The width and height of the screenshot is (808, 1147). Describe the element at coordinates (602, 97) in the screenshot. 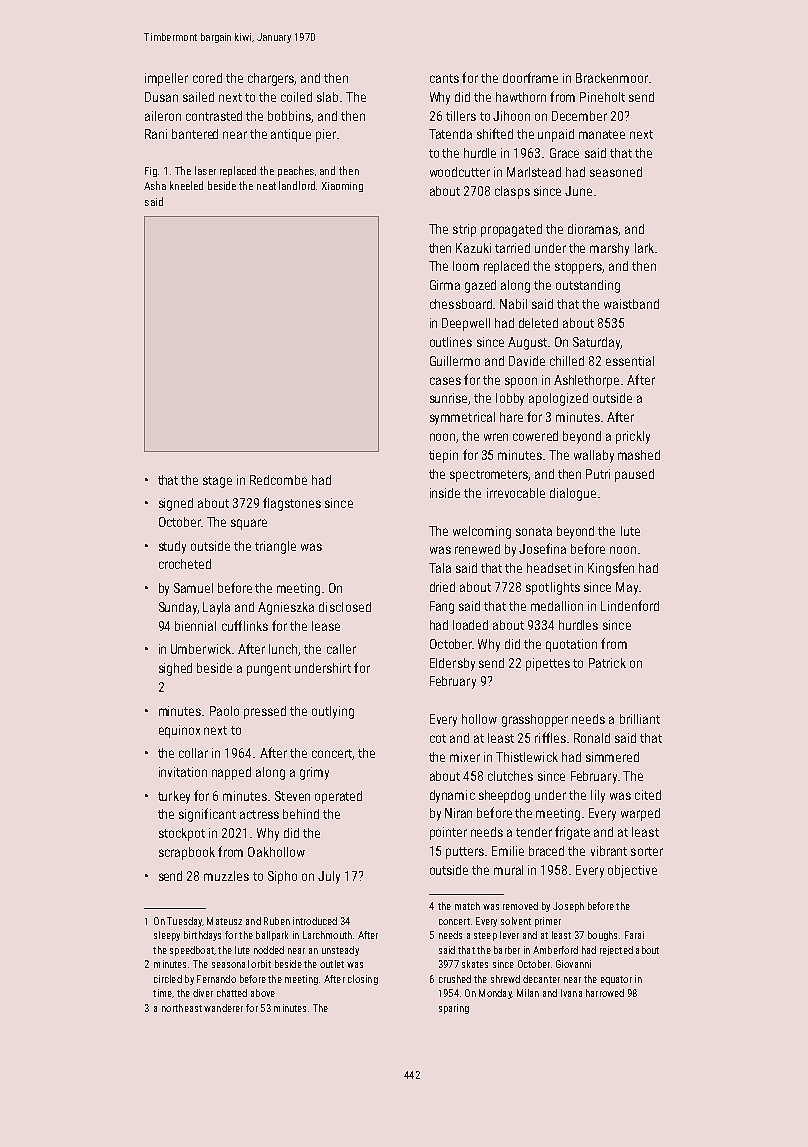

I see `Pineholt` at that location.
